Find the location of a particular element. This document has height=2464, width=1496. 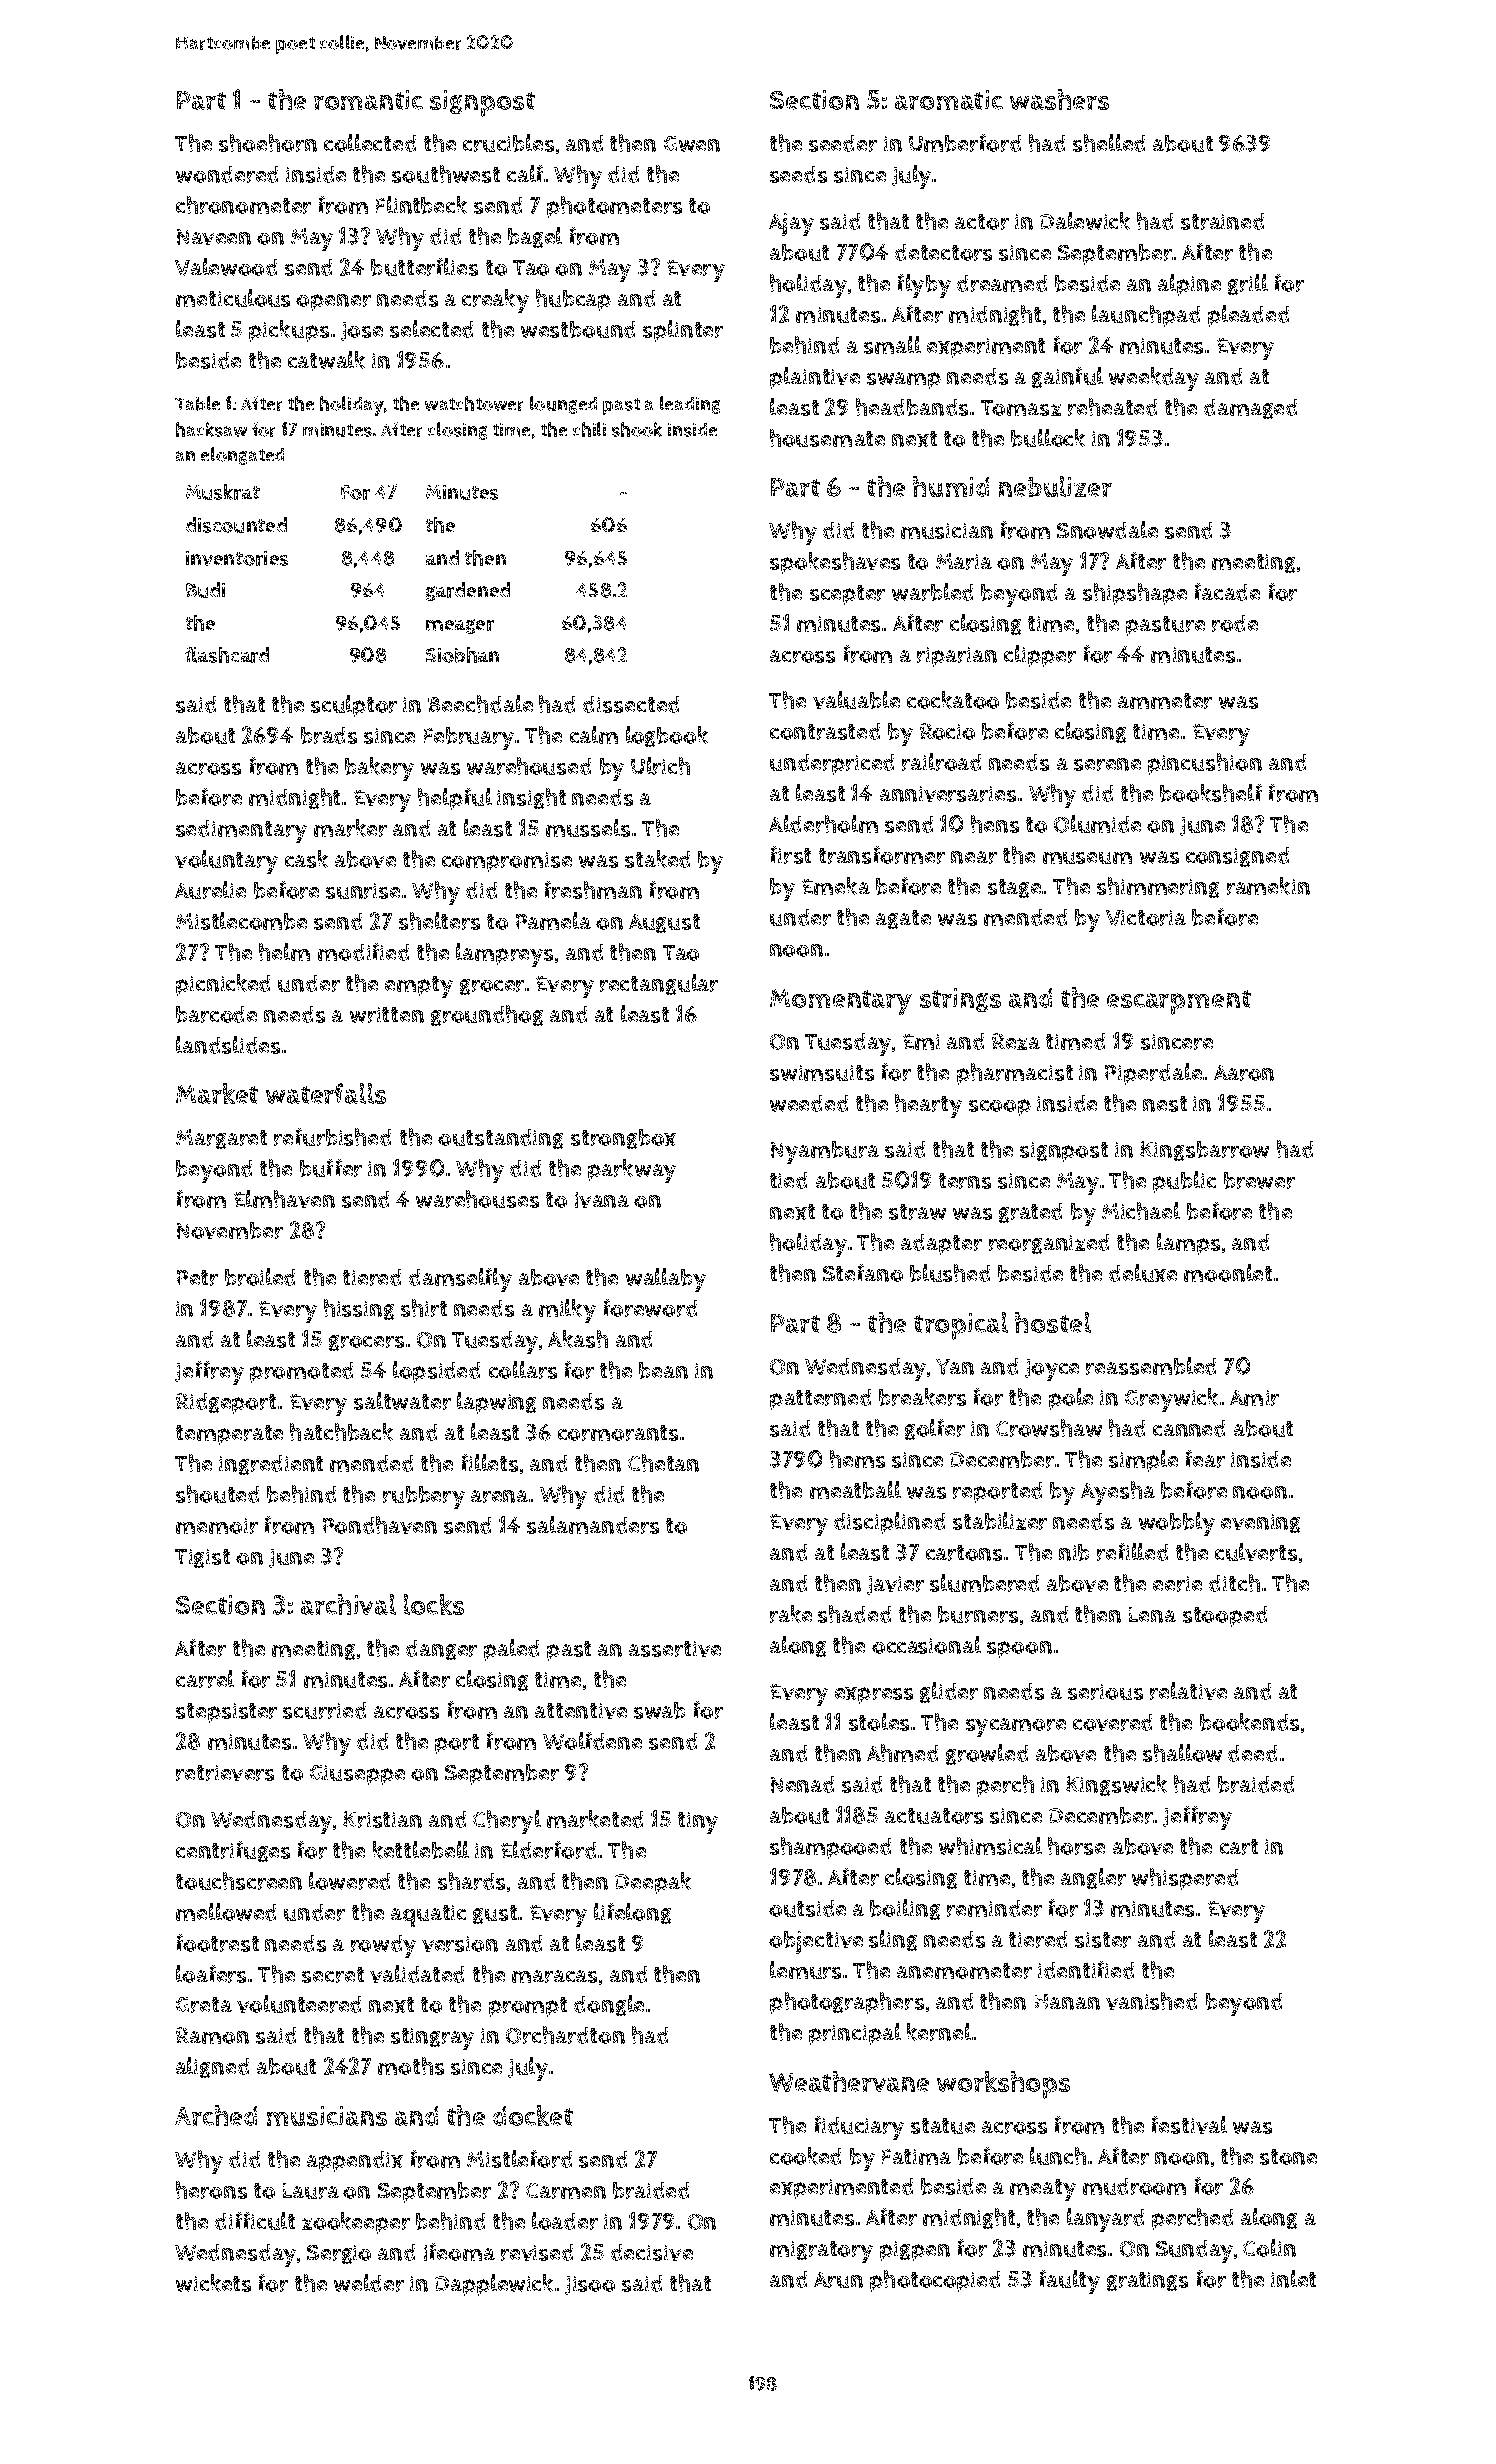

lemurs is located at coordinates (805, 1970).
